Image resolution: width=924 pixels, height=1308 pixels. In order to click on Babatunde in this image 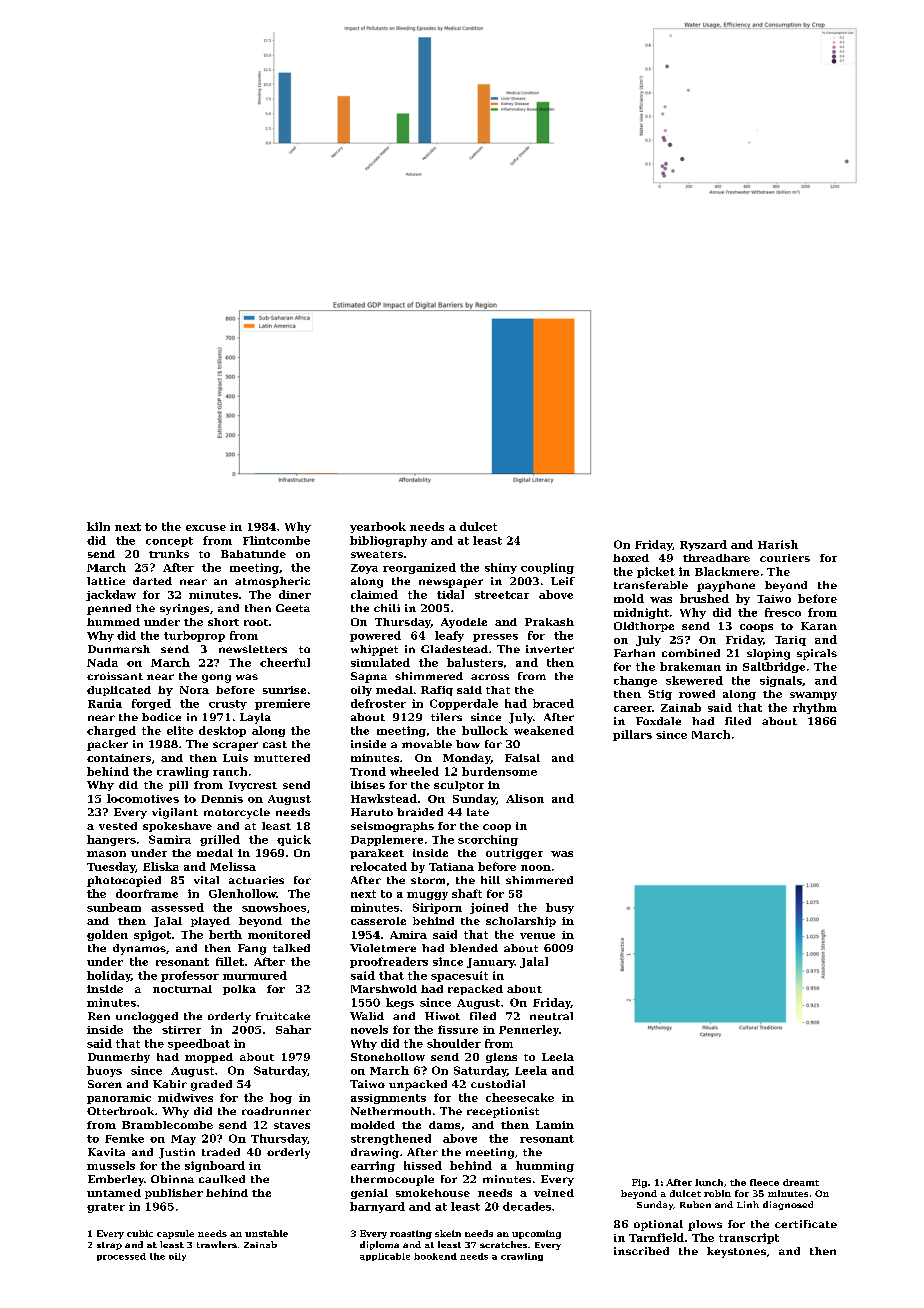, I will do `click(253, 554)`.
